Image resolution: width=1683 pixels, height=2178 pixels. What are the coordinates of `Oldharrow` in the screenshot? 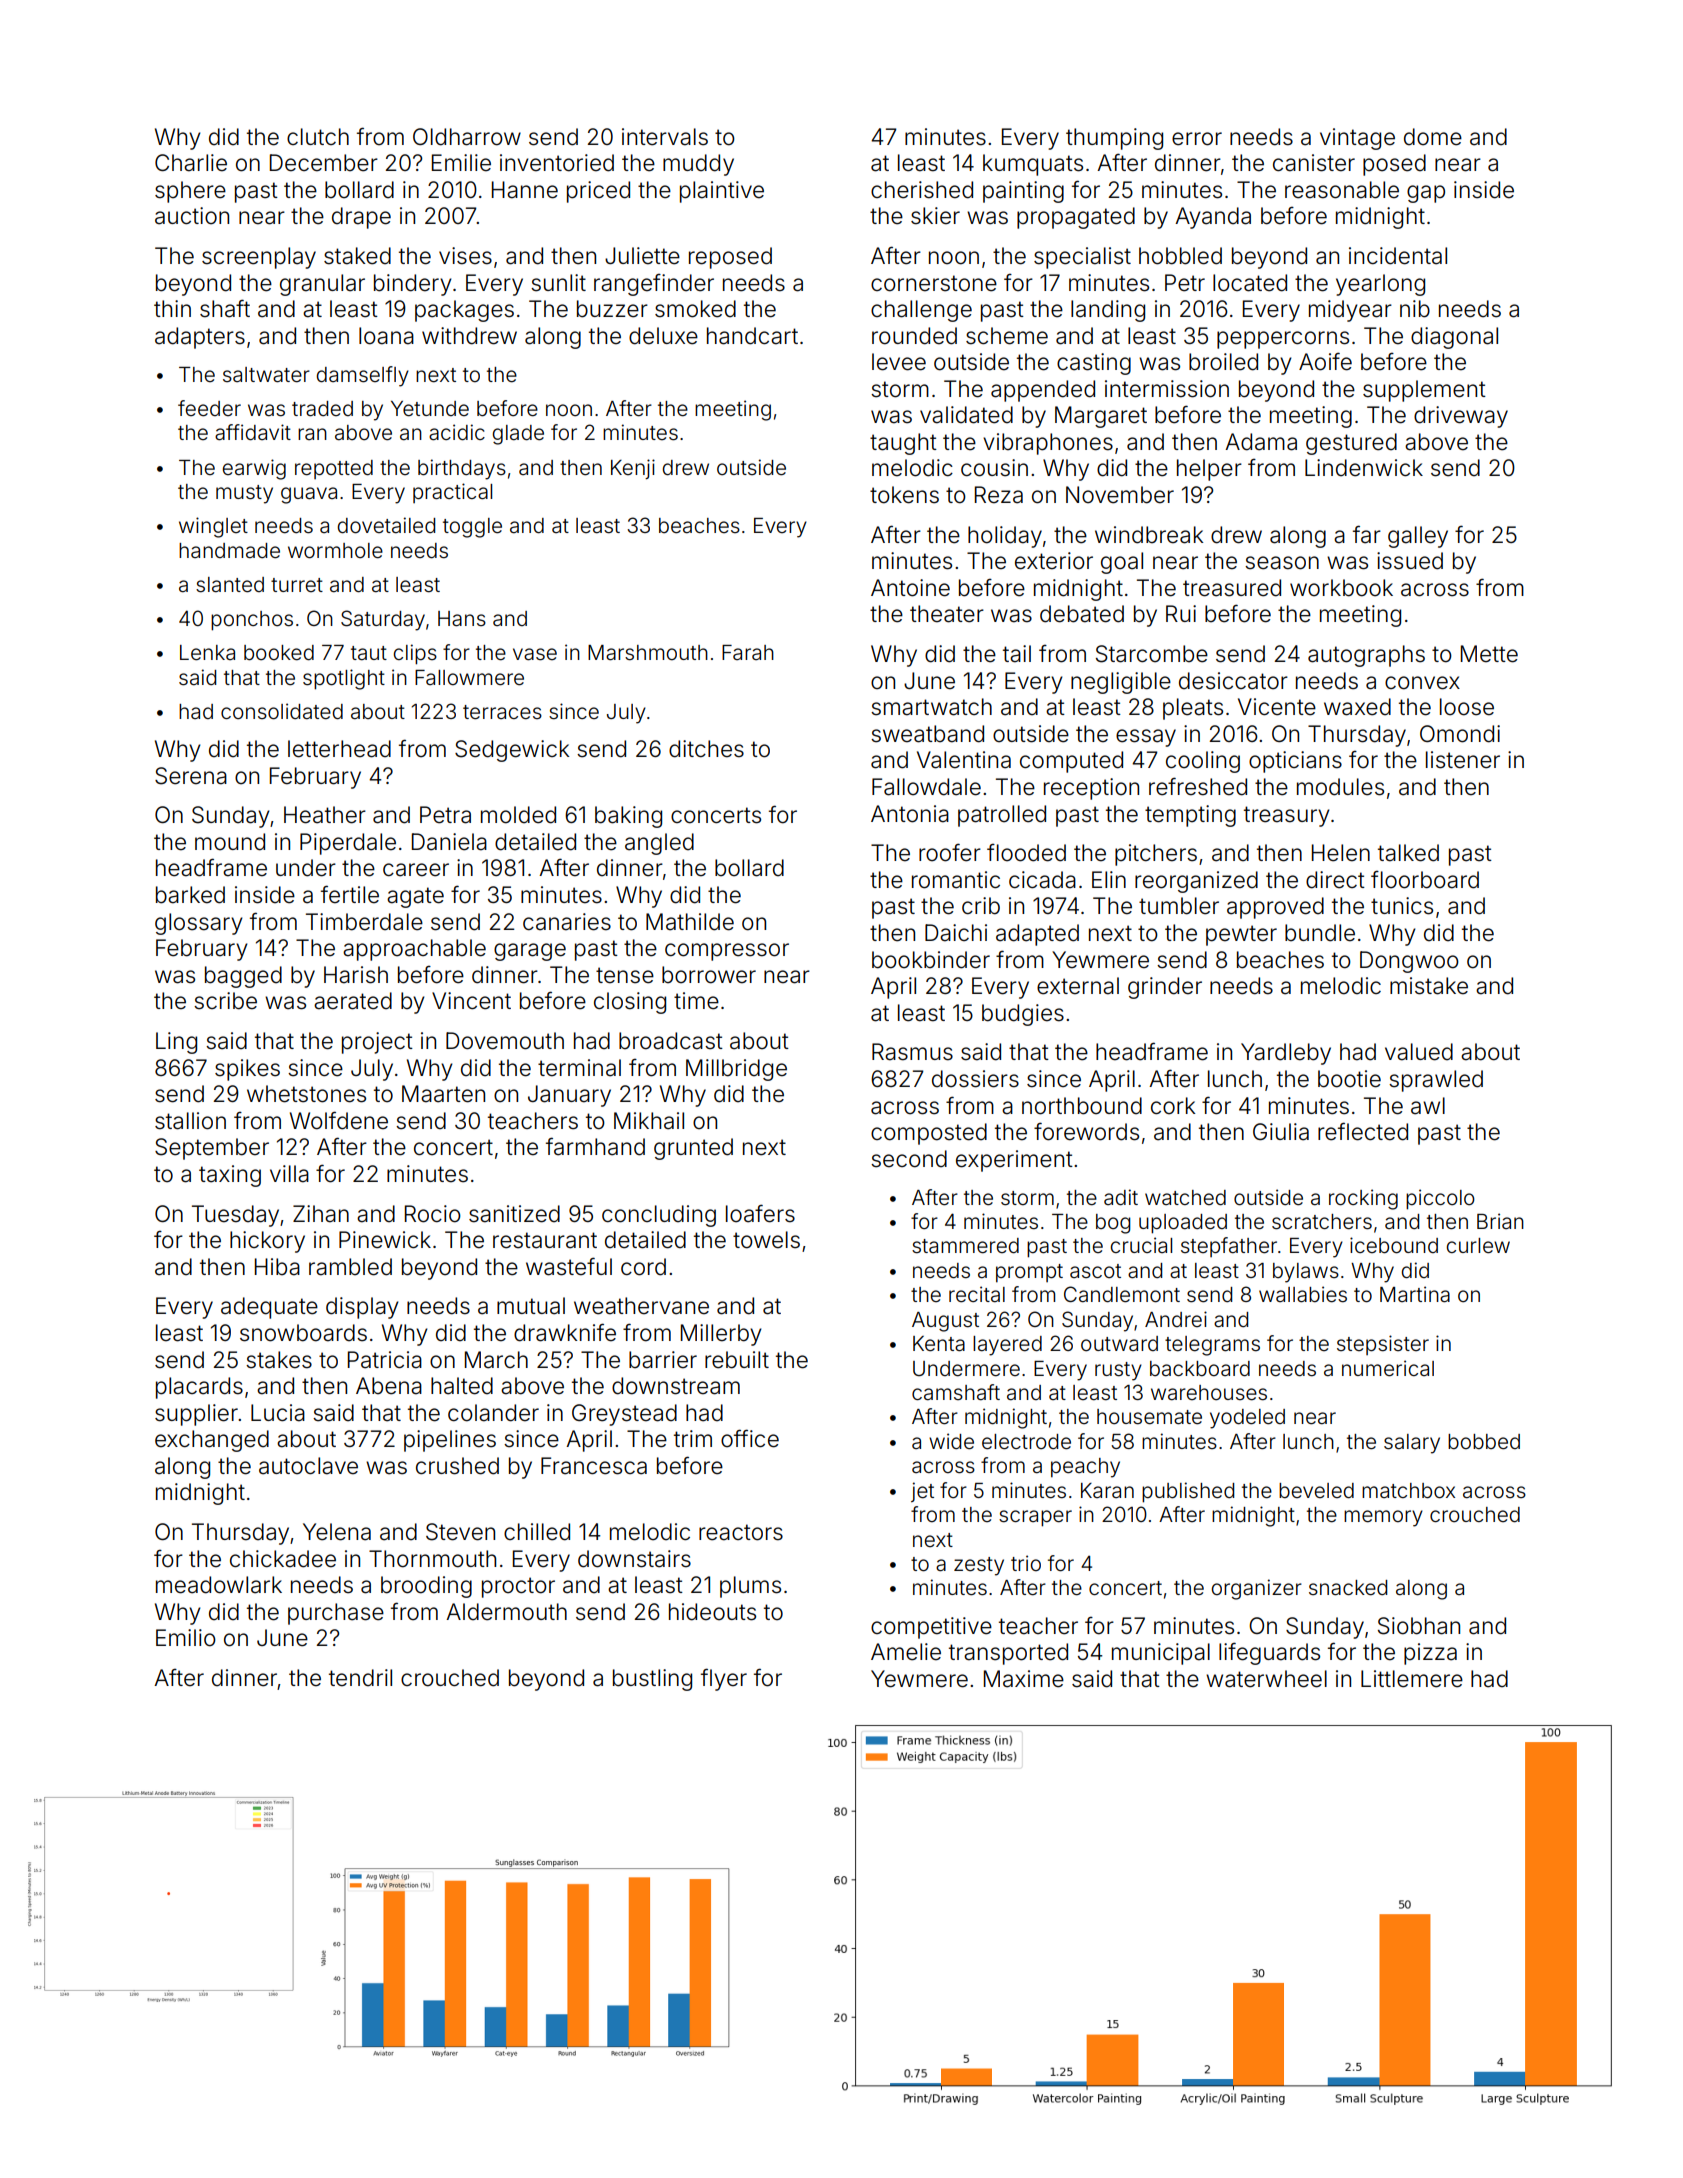 It's located at (467, 137).
